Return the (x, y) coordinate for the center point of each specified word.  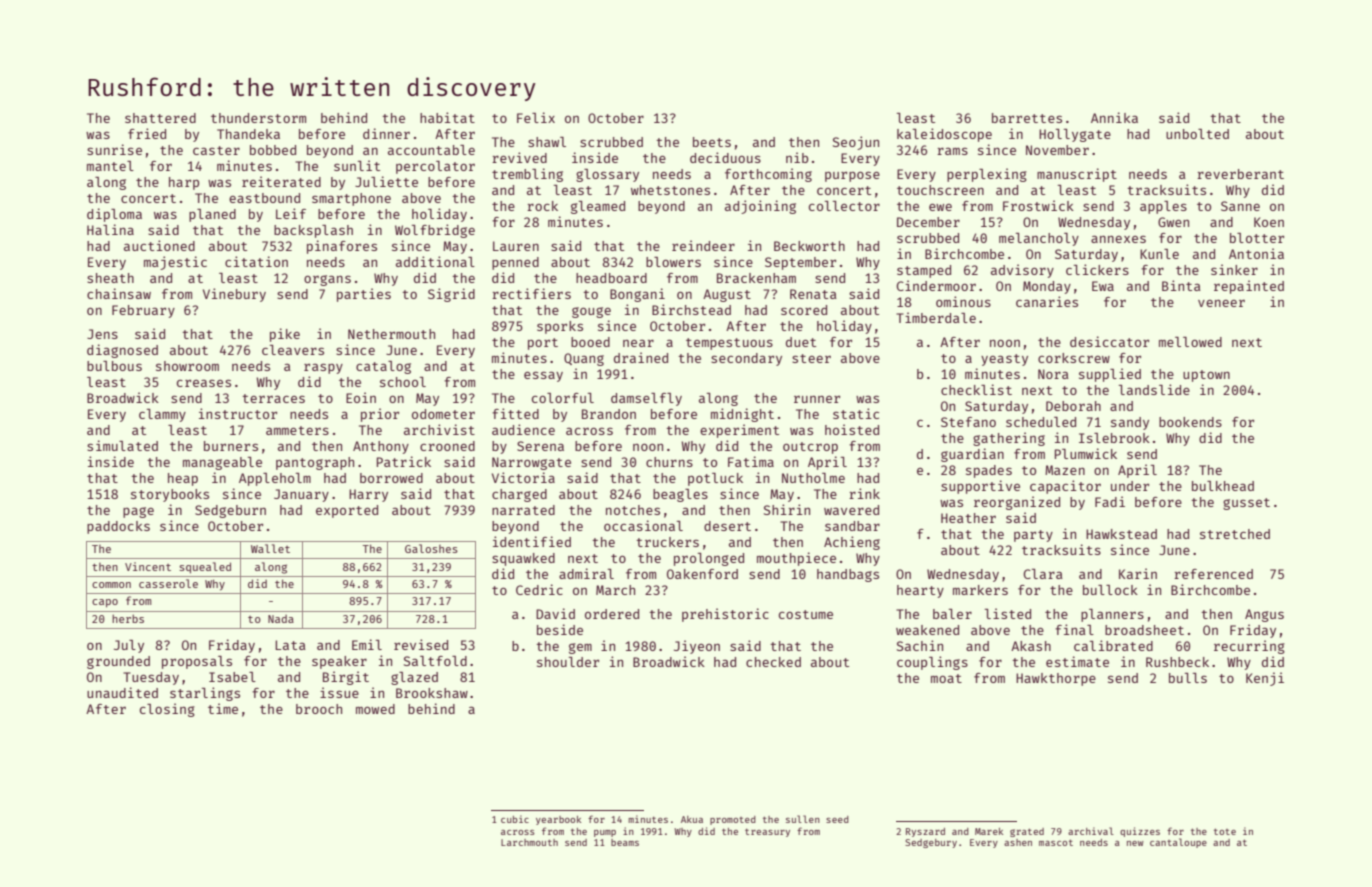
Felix (536, 117)
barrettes (1027, 118)
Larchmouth (529, 842)
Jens (102, 334)
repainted (1249, 287)
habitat (447, 117)
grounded (118, 662)
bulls (1188, 678)
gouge (591, 312)
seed (837, 819)
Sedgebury (931, 843)
